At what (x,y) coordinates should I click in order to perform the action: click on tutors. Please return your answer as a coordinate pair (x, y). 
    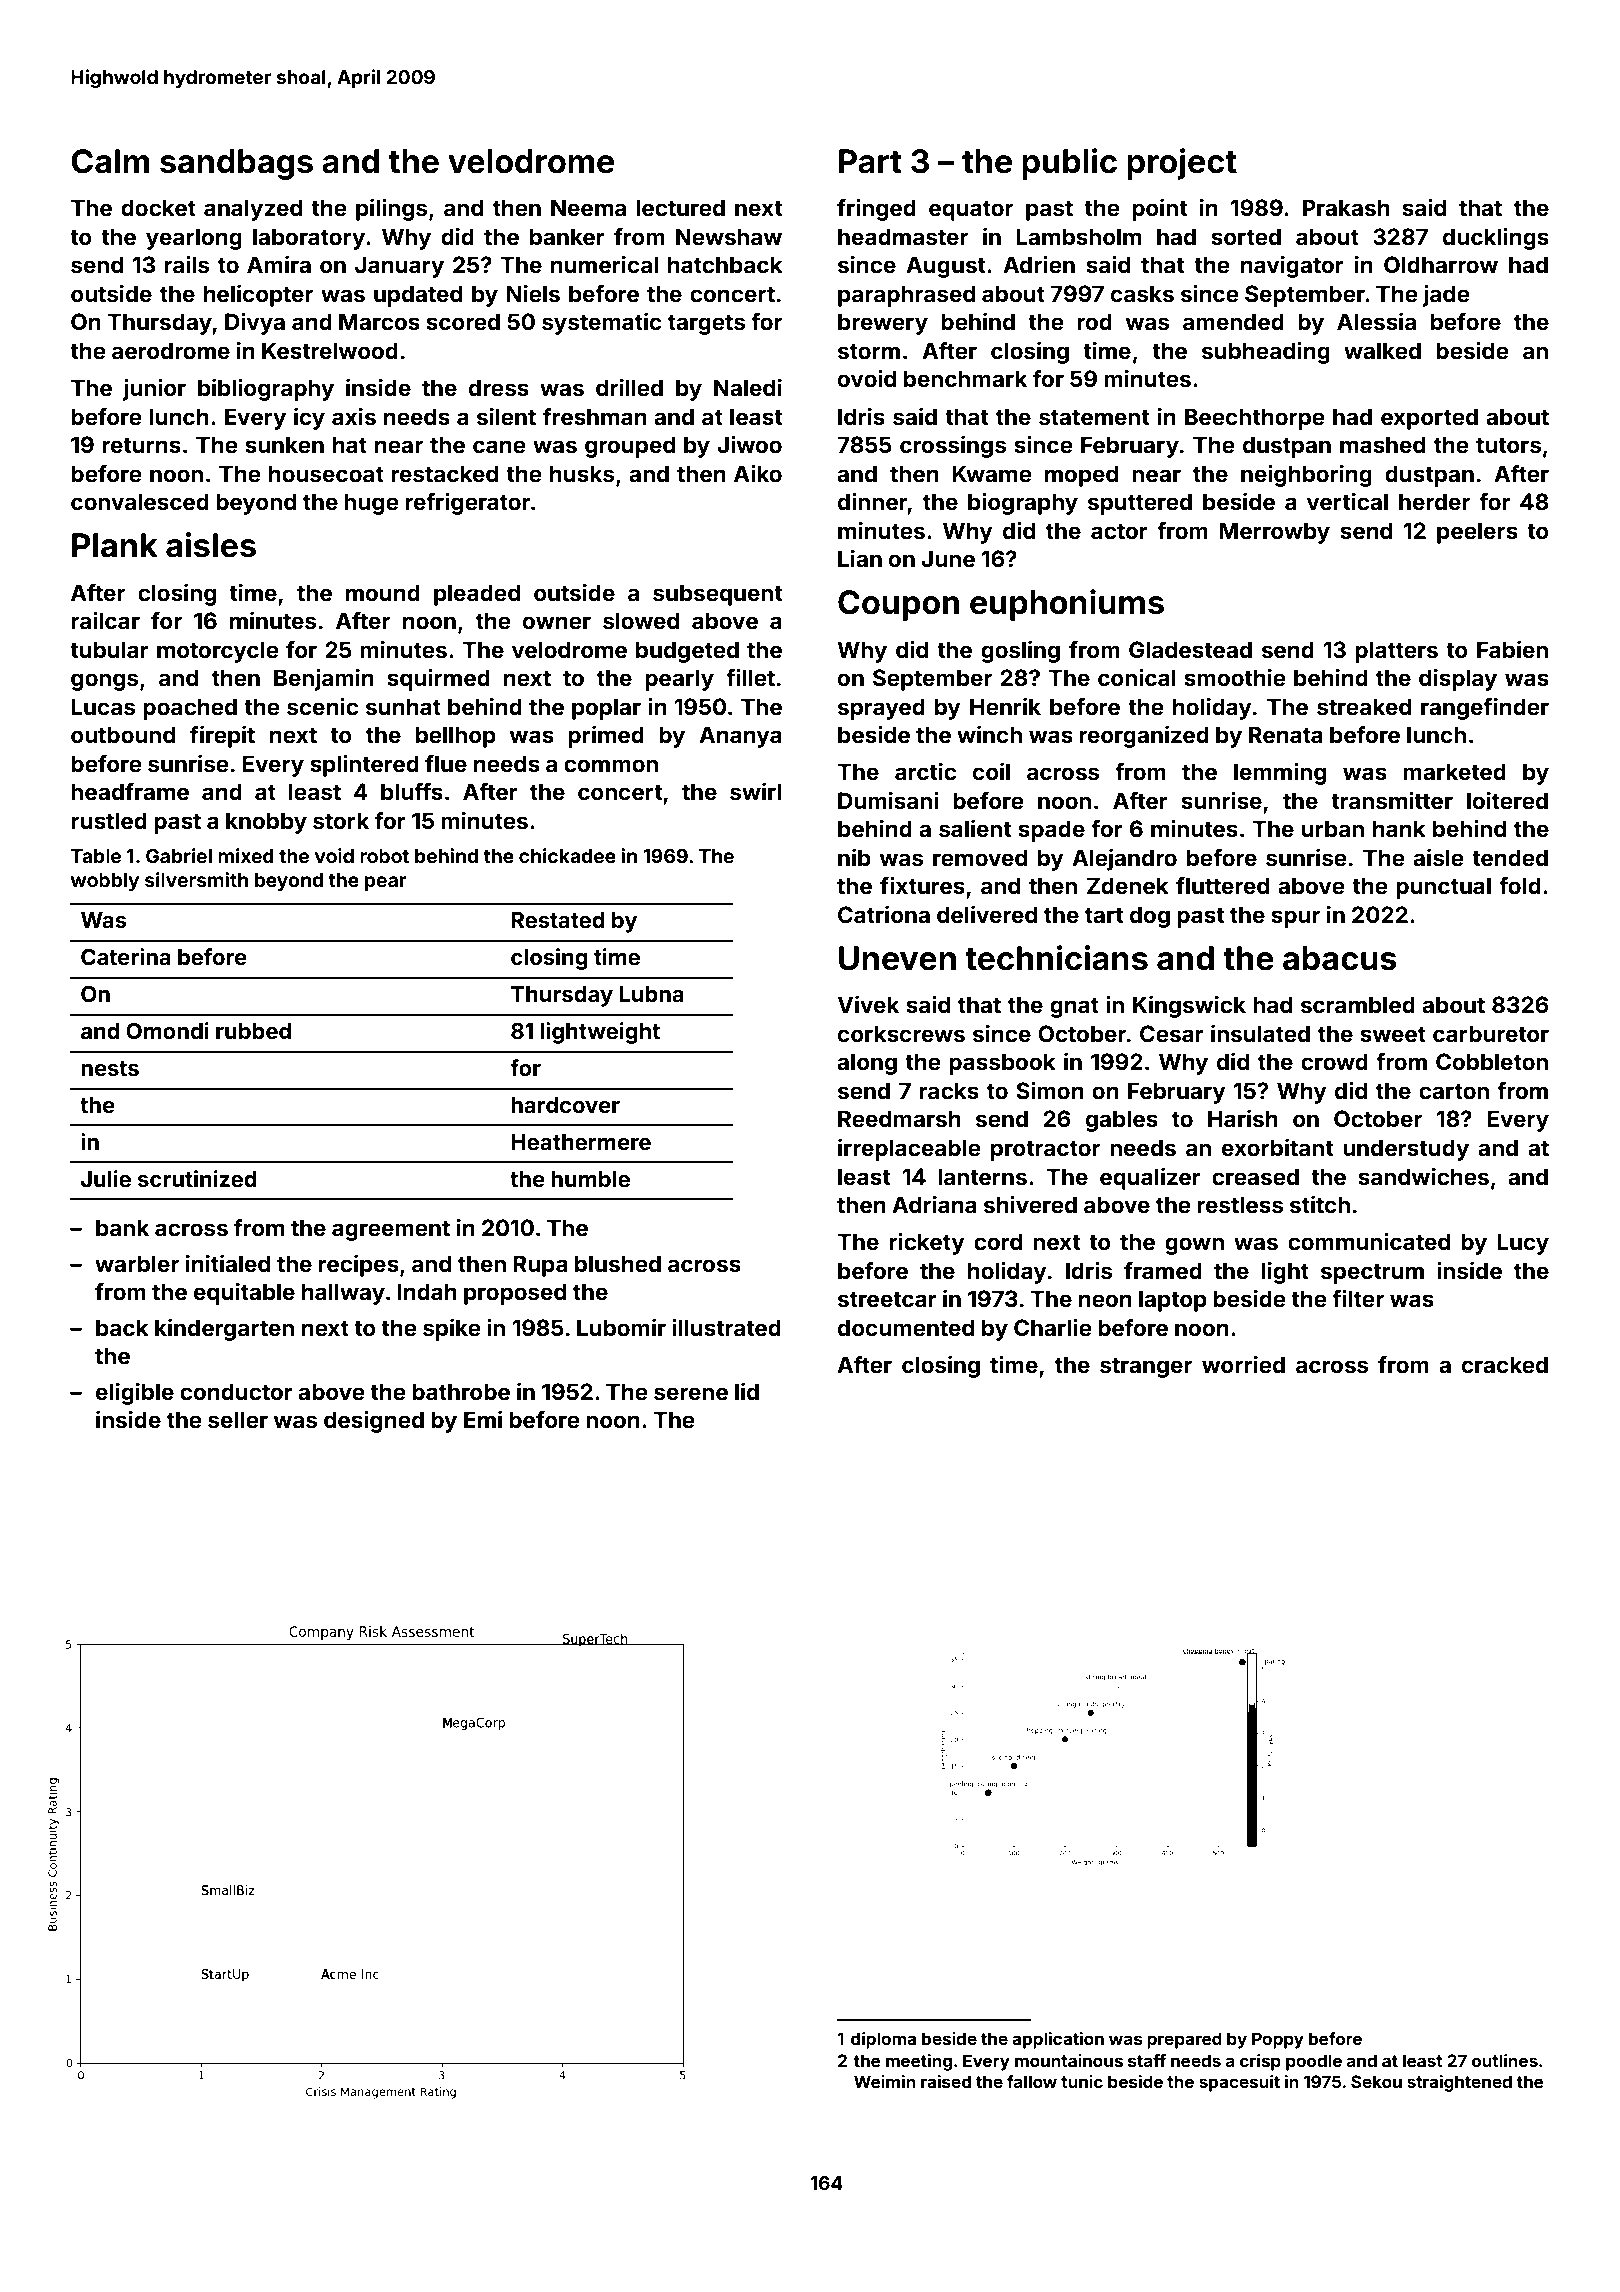
    Looking at the image, I should click on (1508, 445).
